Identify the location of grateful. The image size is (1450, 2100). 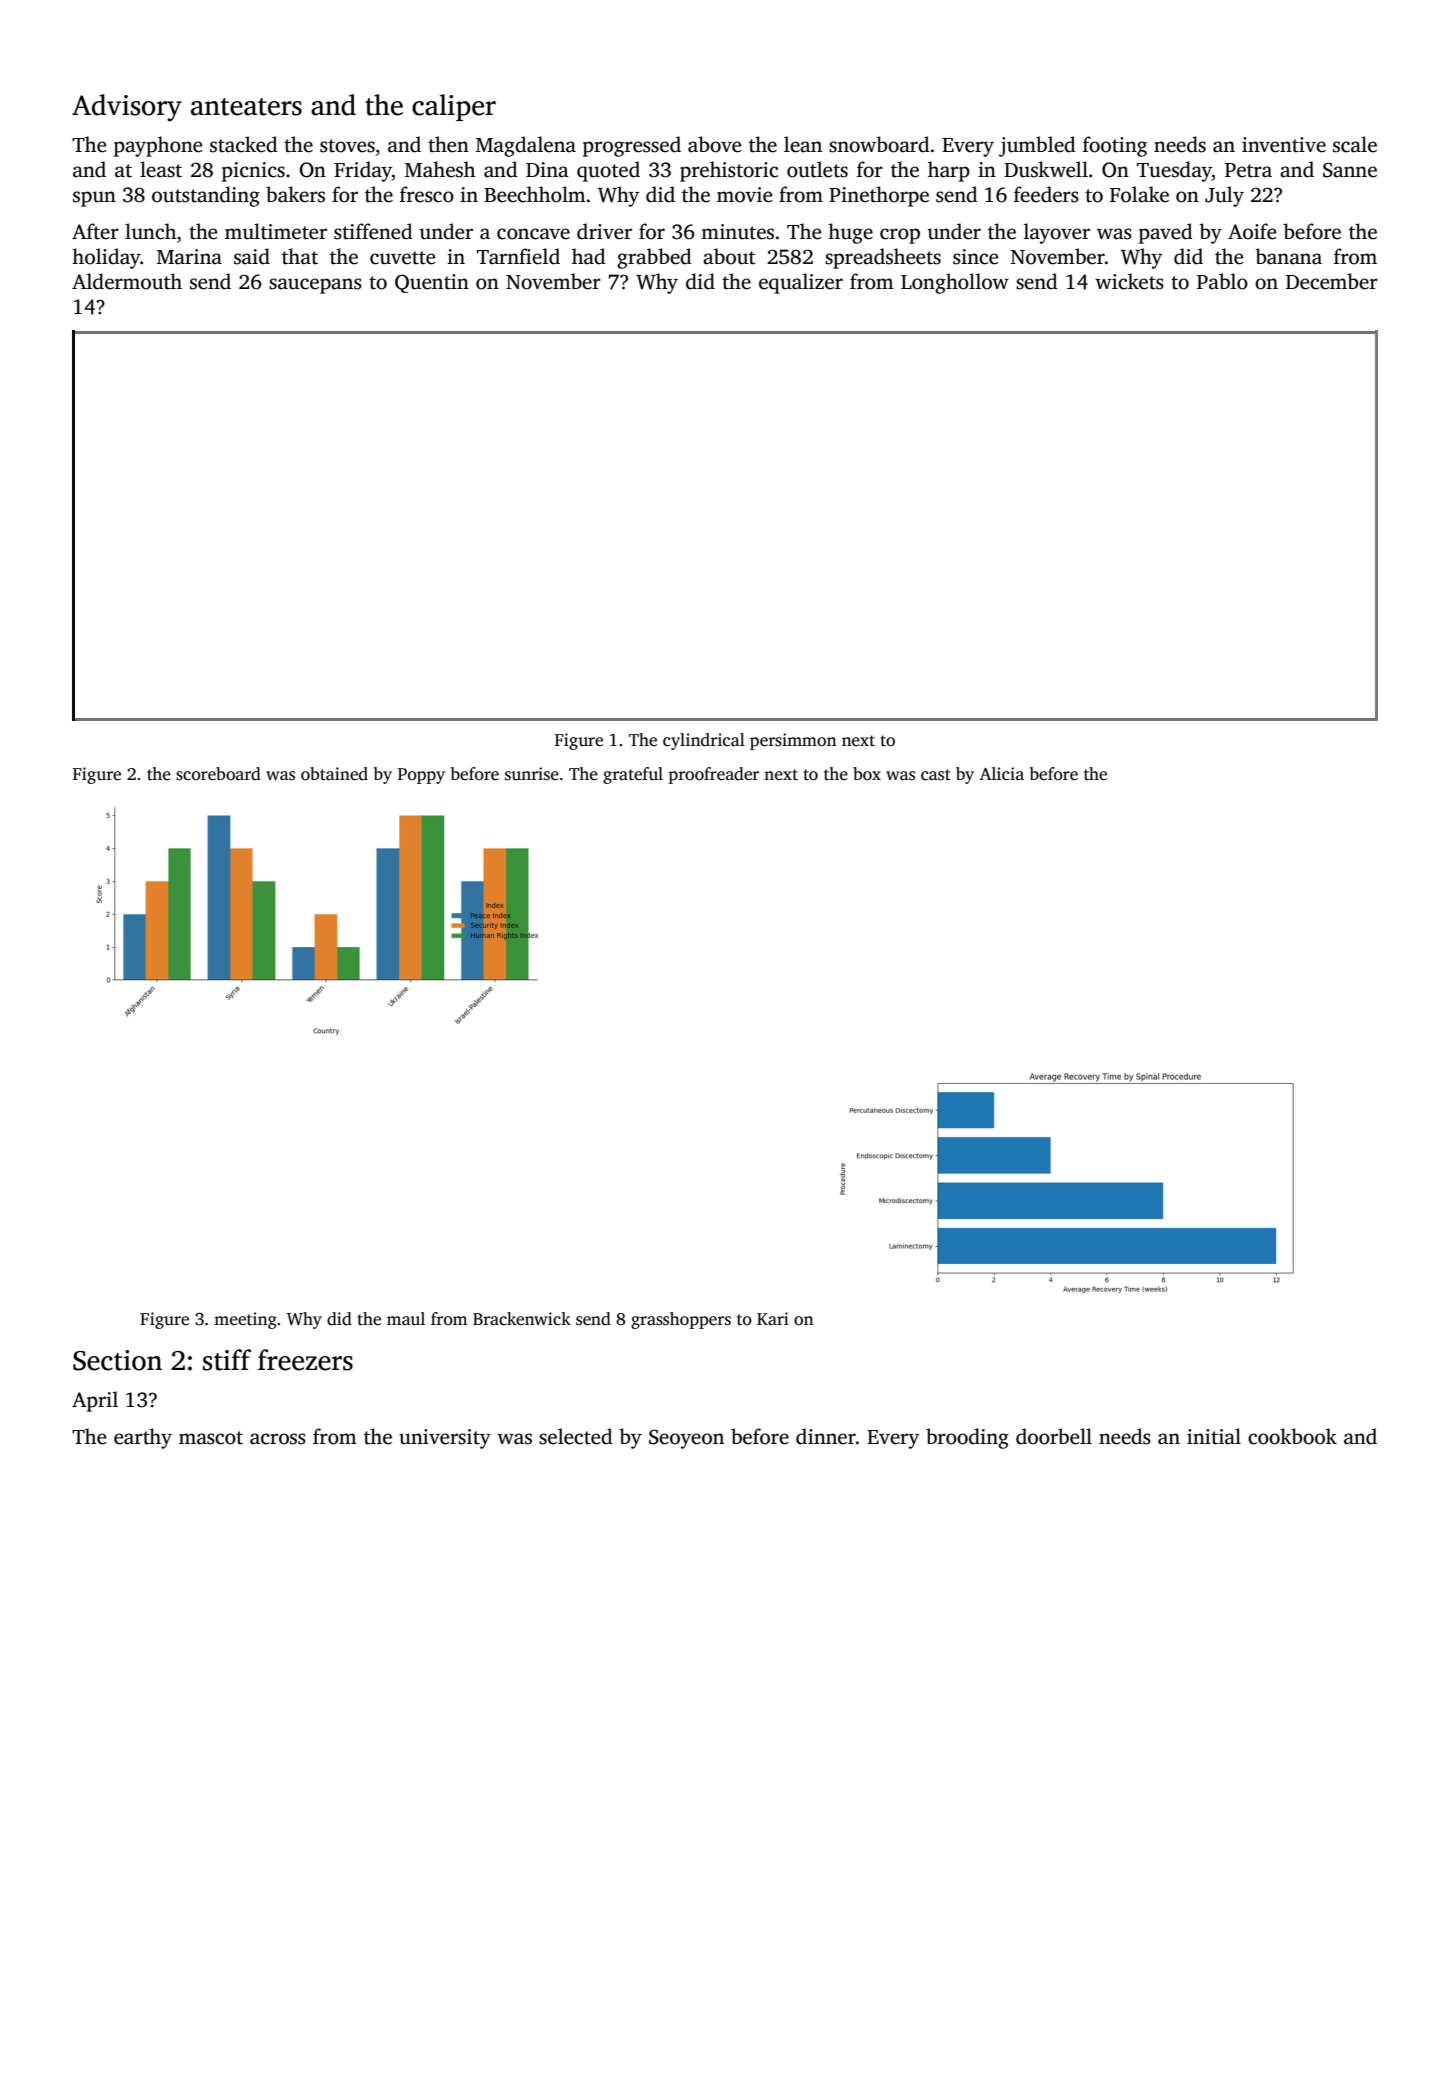
(633, 775).
